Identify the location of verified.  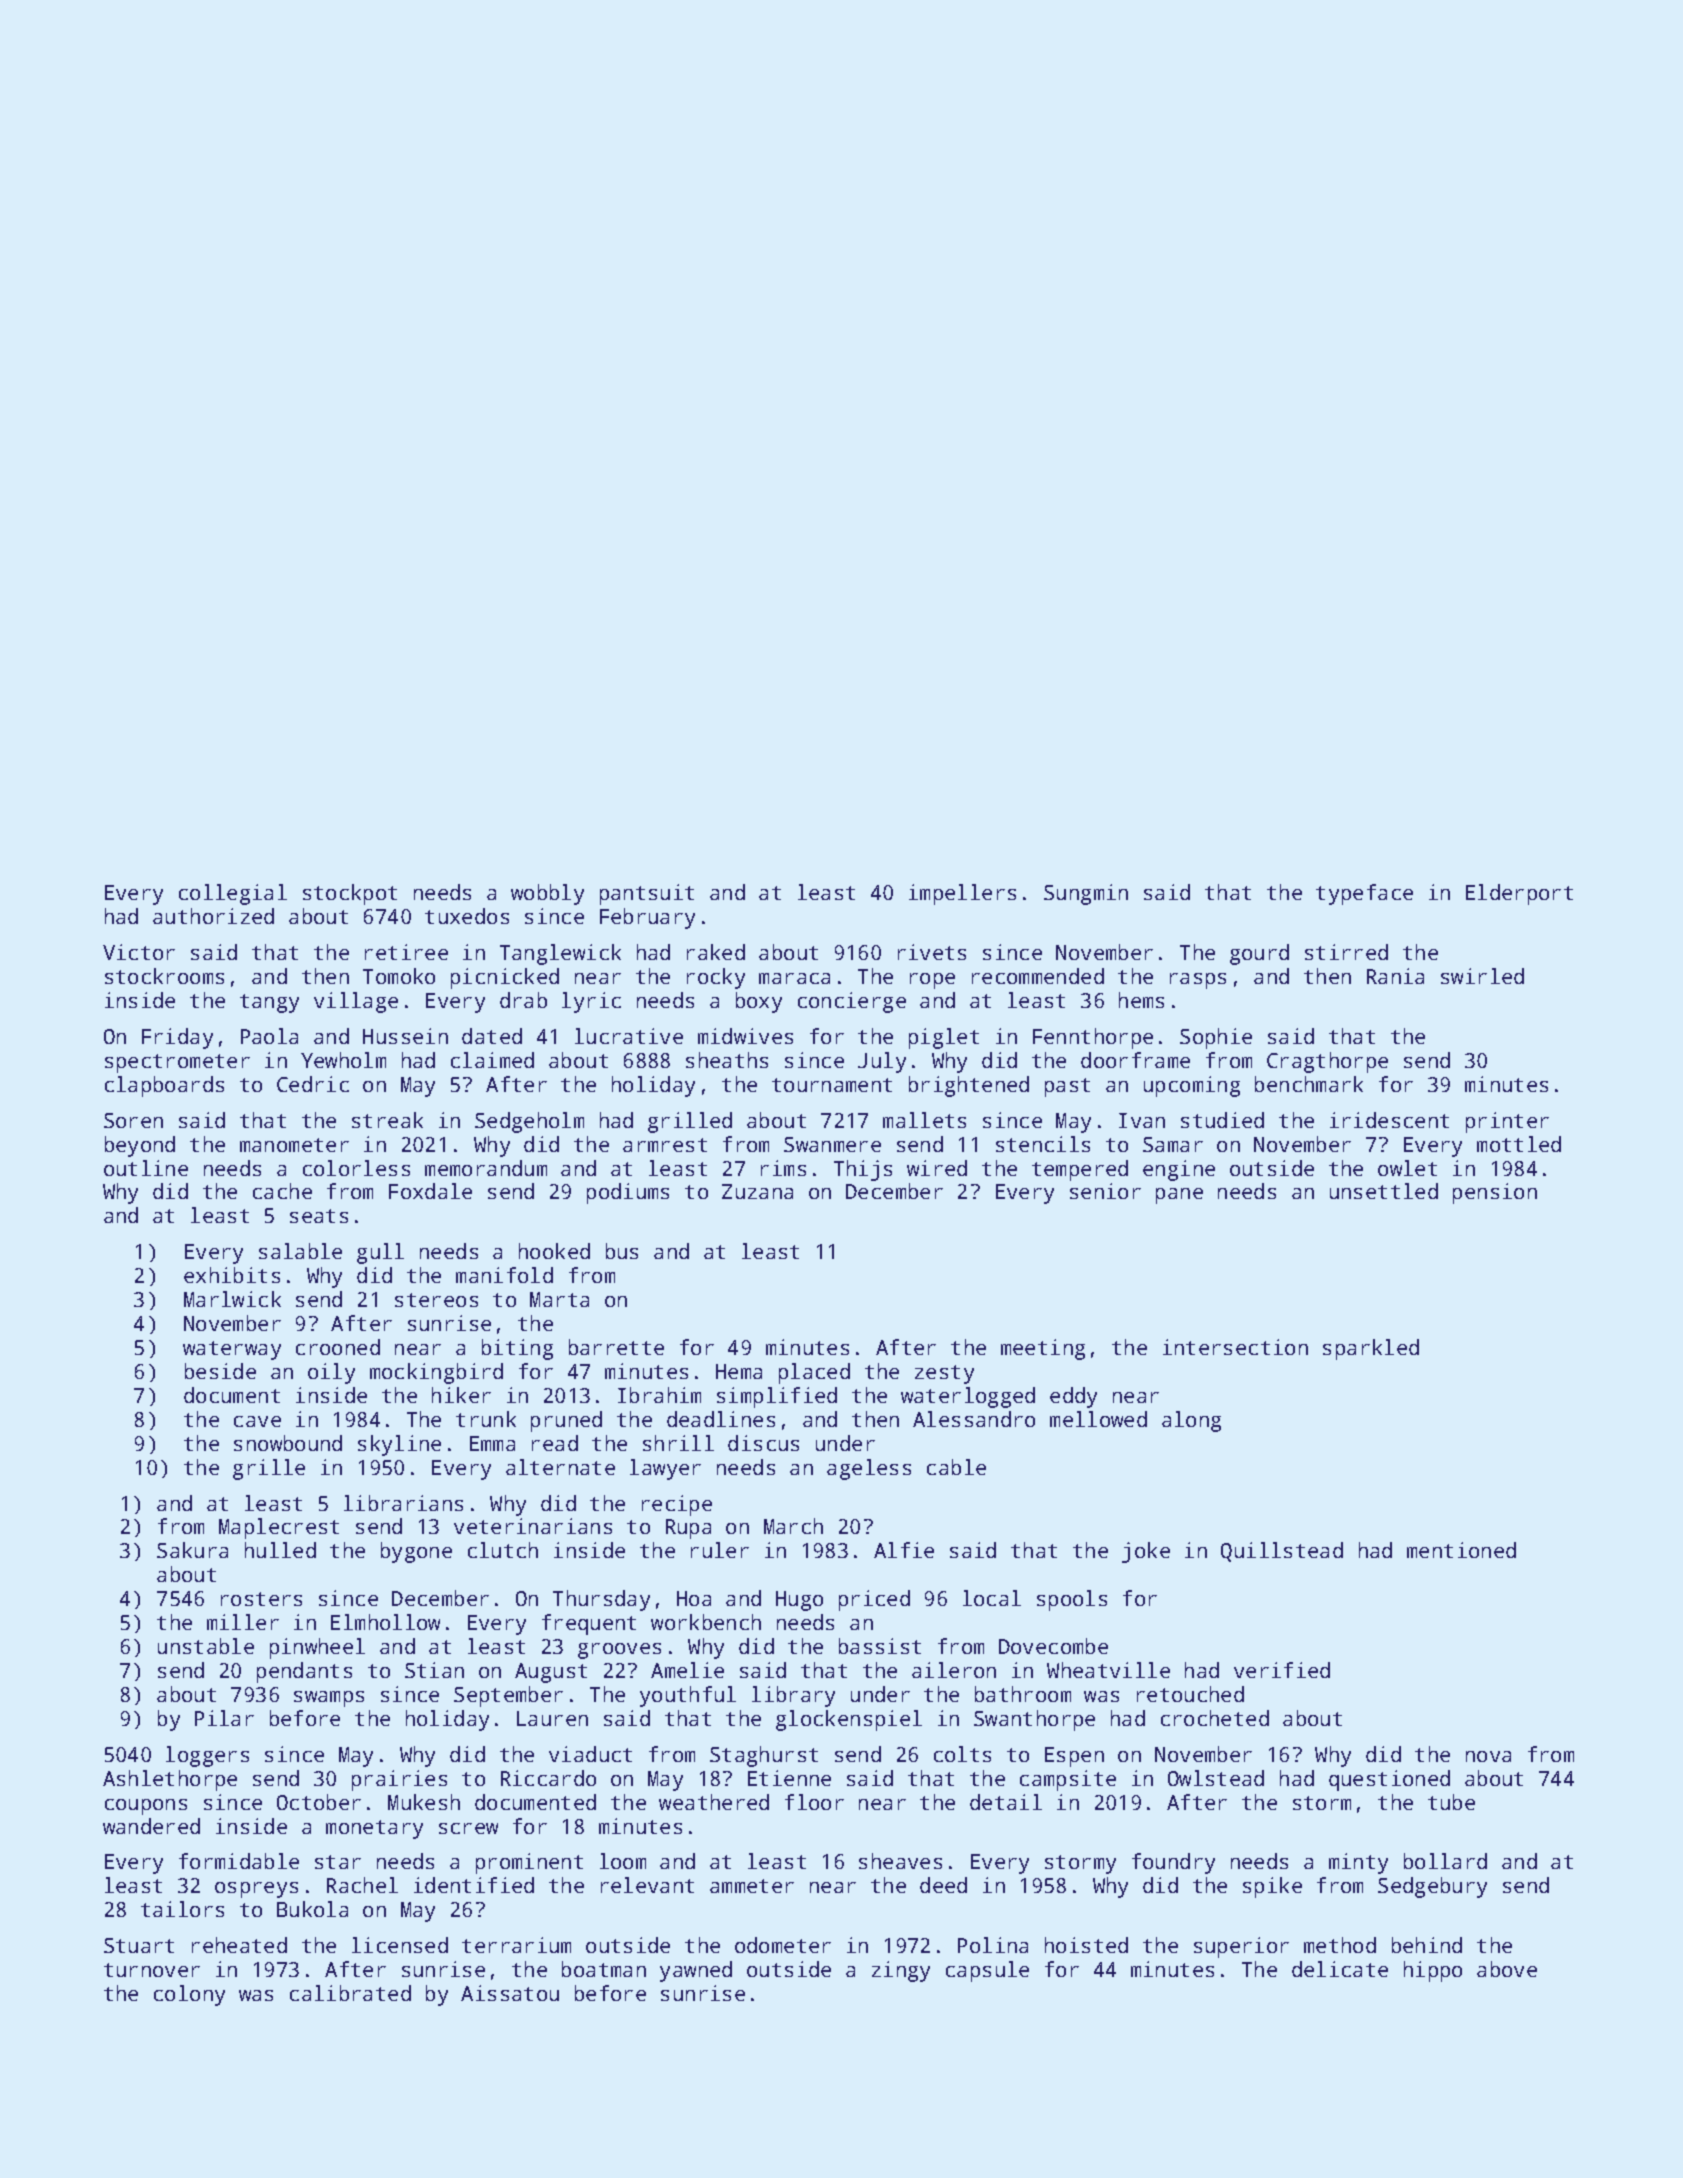
(1282, 1670).
